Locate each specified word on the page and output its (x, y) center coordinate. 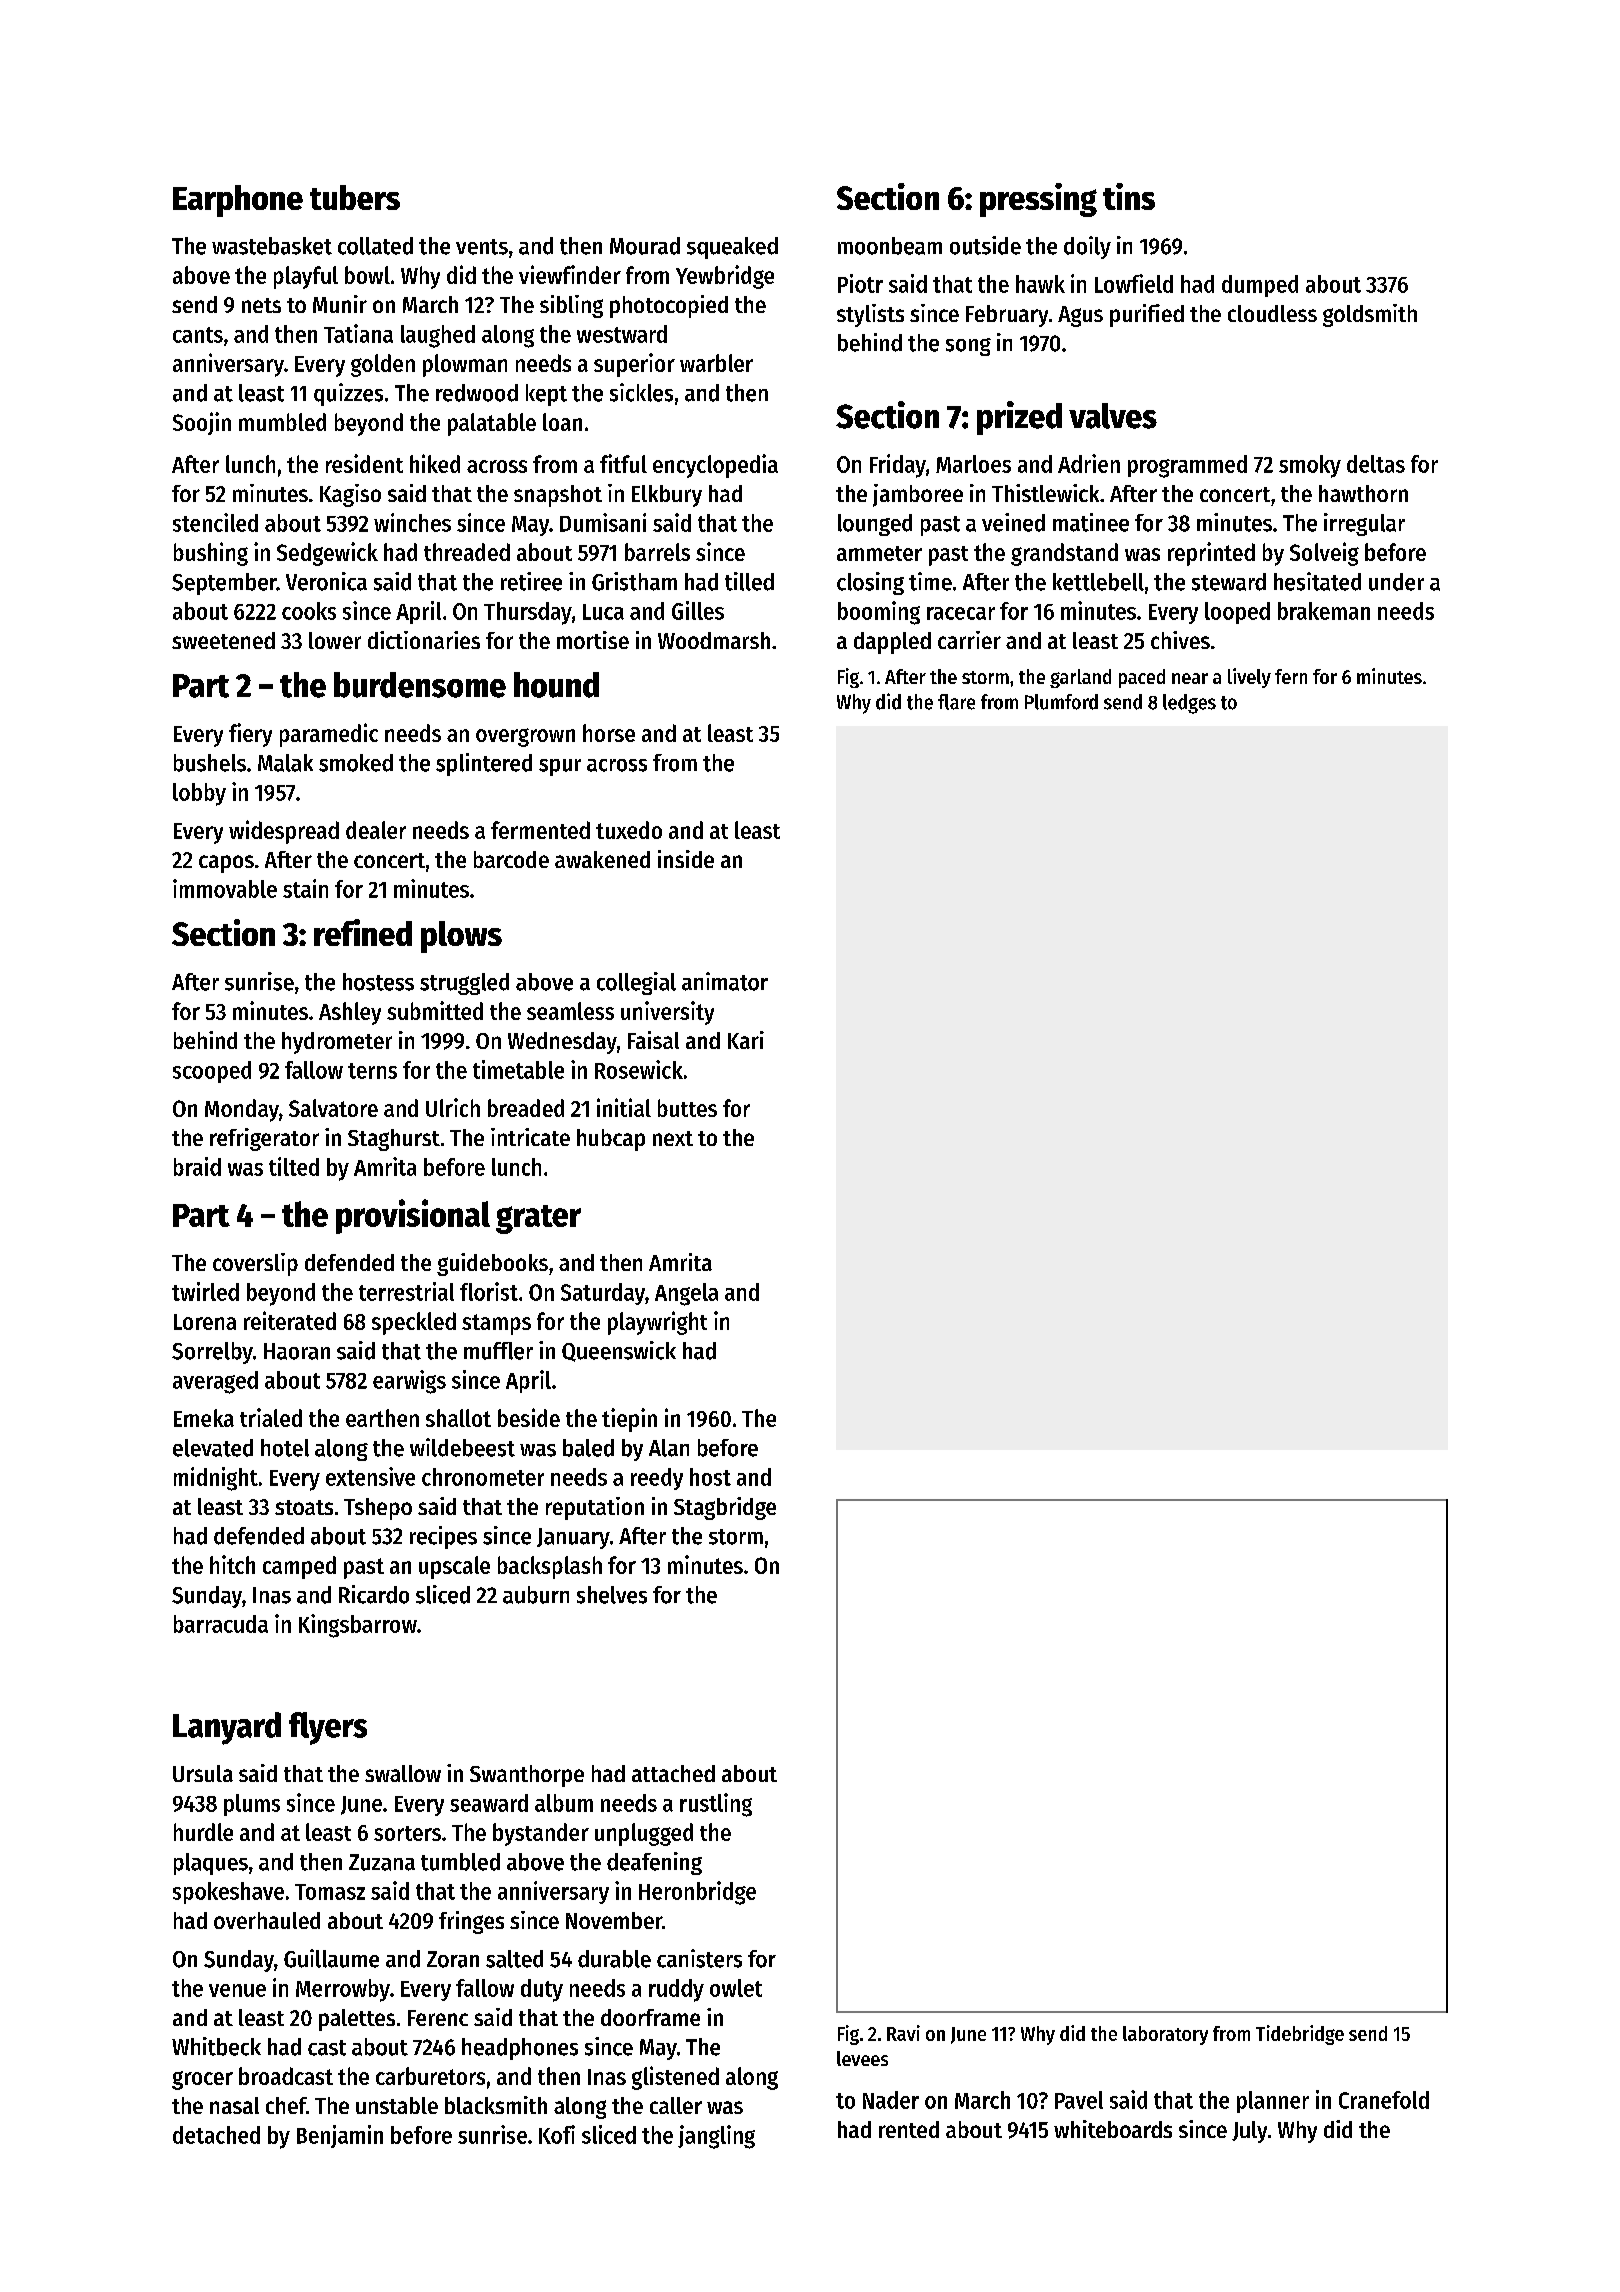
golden (383, 365)
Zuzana (382, 1862)
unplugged (644, 1834)
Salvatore (333, 1108)
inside (686, 859)
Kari (746, 1040)
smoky (1310, 466)
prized (1019, 418)
